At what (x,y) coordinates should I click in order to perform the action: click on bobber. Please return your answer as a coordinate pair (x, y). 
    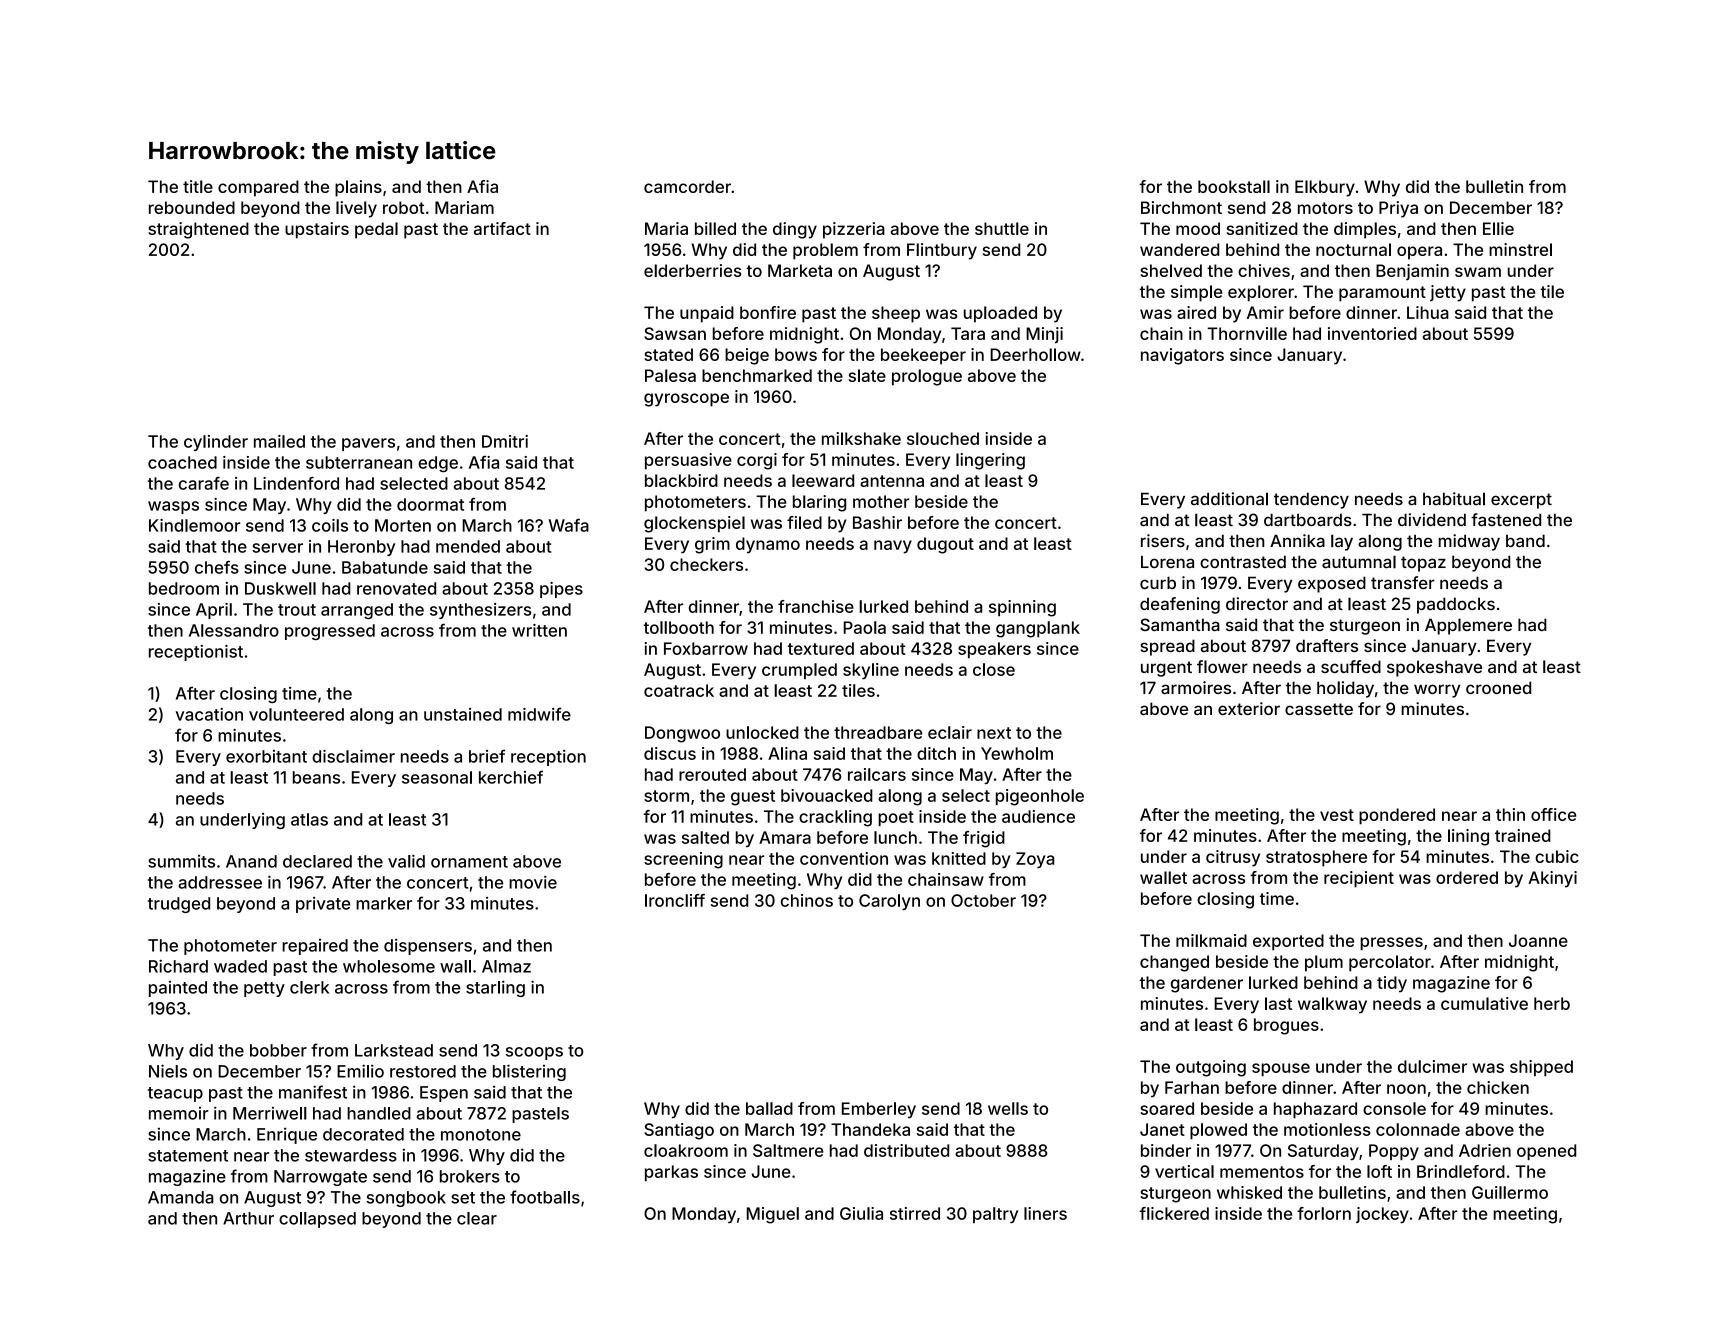
    Looking at the image, I should click on (278, 1050).
